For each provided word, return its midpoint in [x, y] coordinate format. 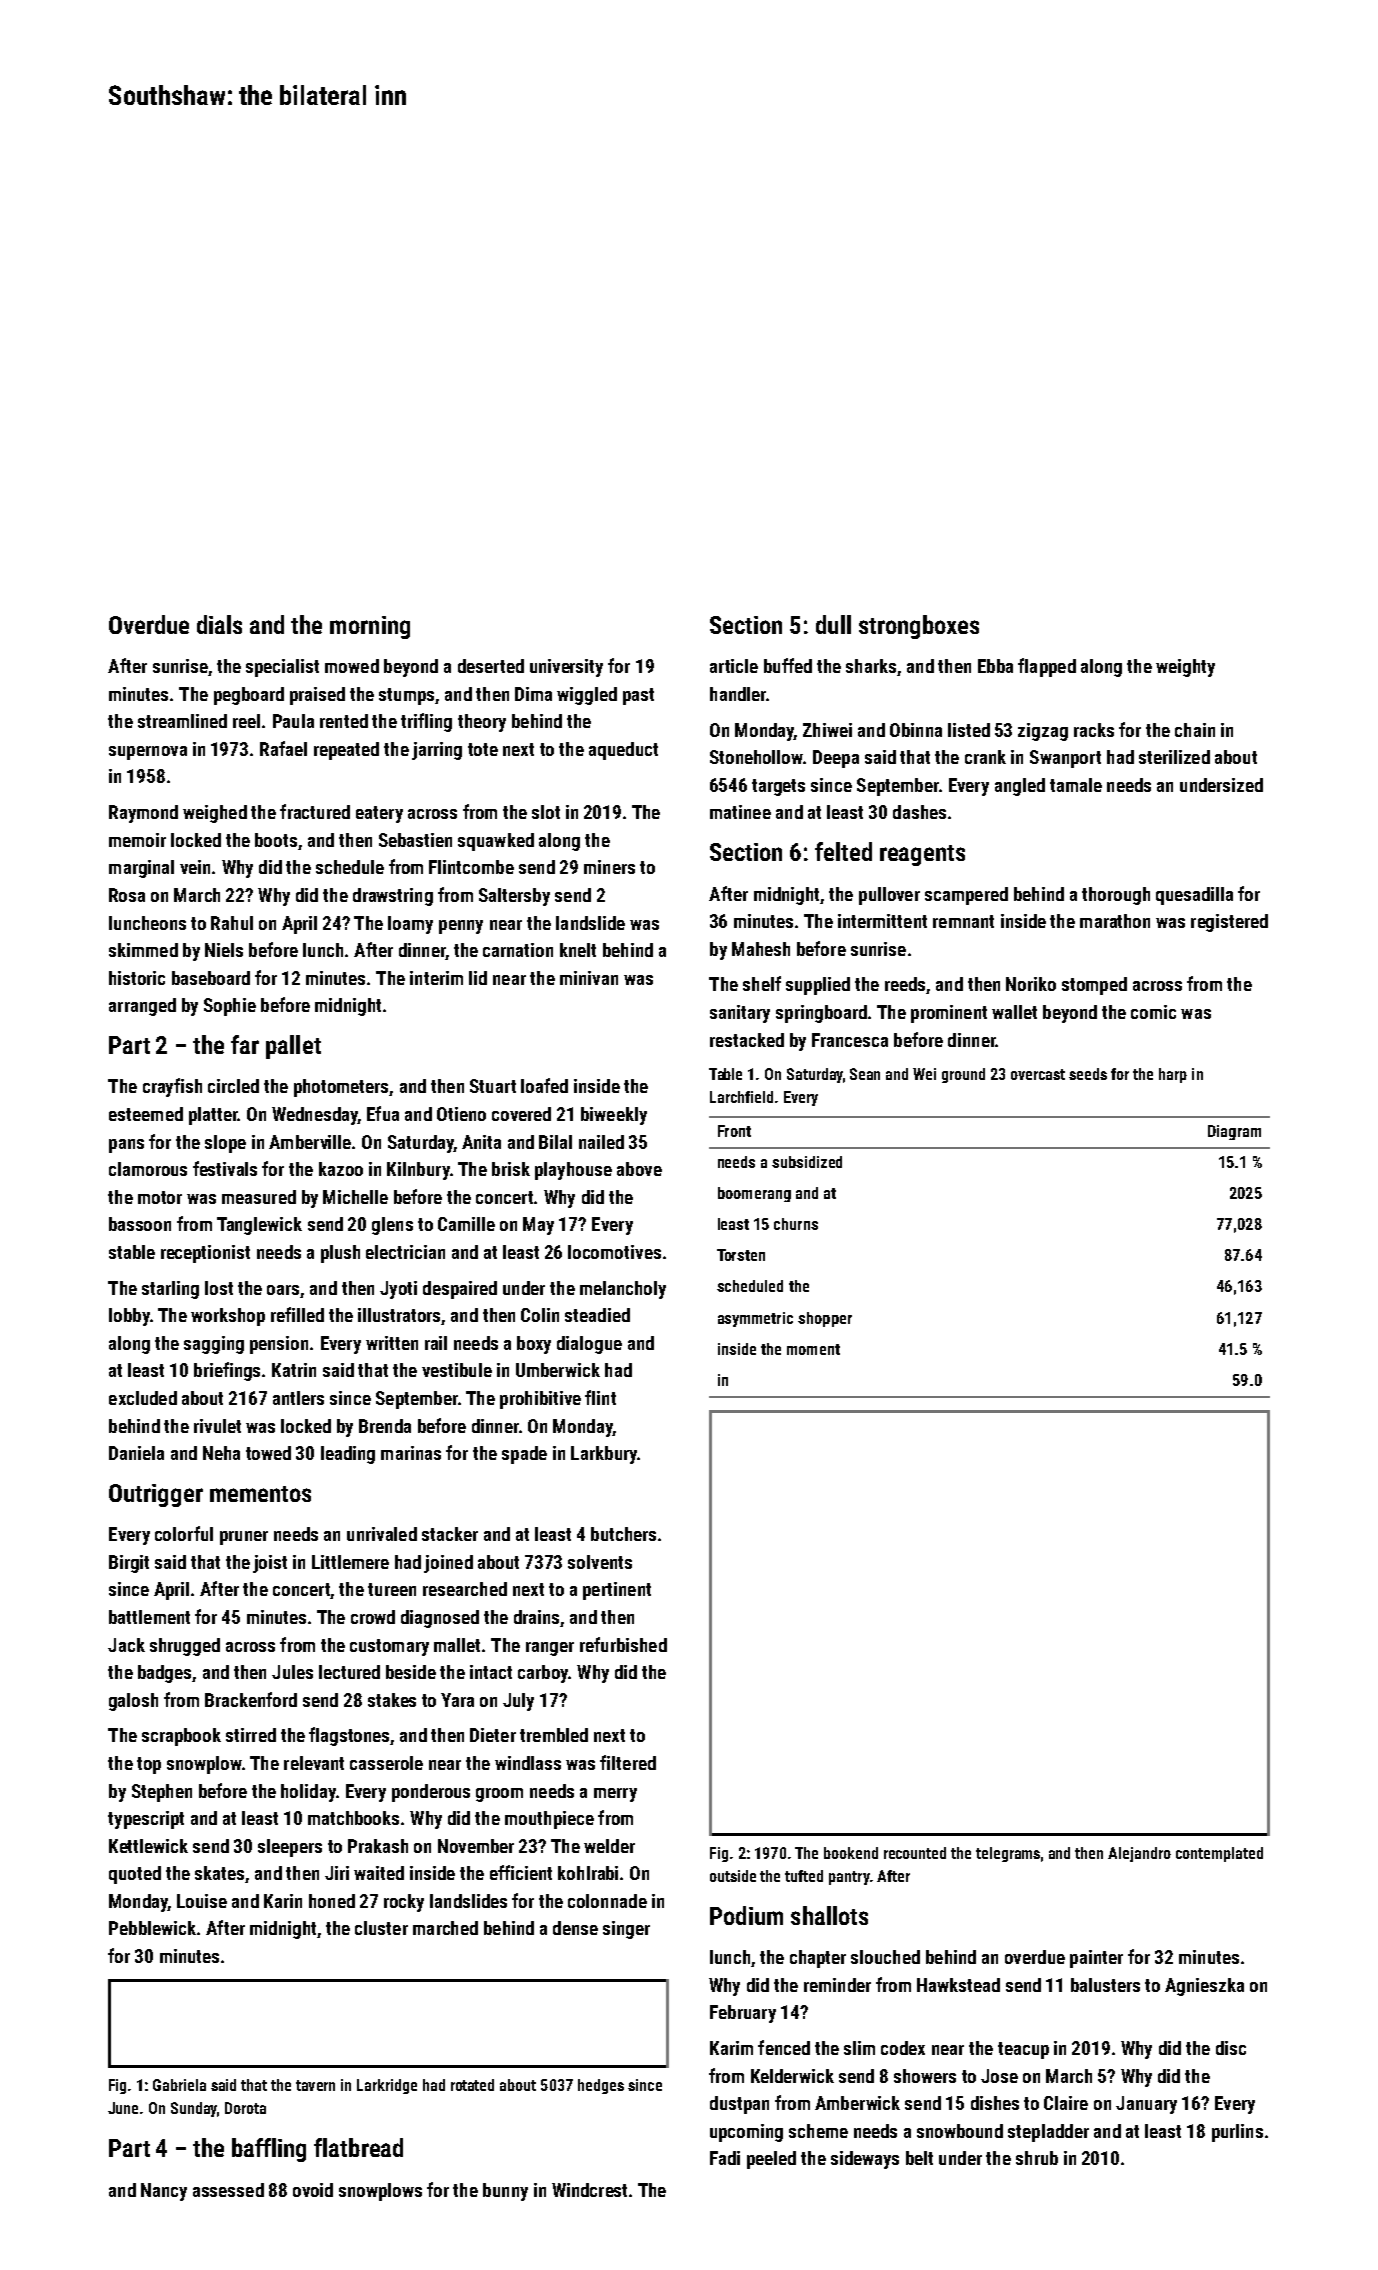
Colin [540, 1315]
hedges [601, 2086]
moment [813, 1349]
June [123, 2108]
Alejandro [1139, 1854]
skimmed [143, 950]
